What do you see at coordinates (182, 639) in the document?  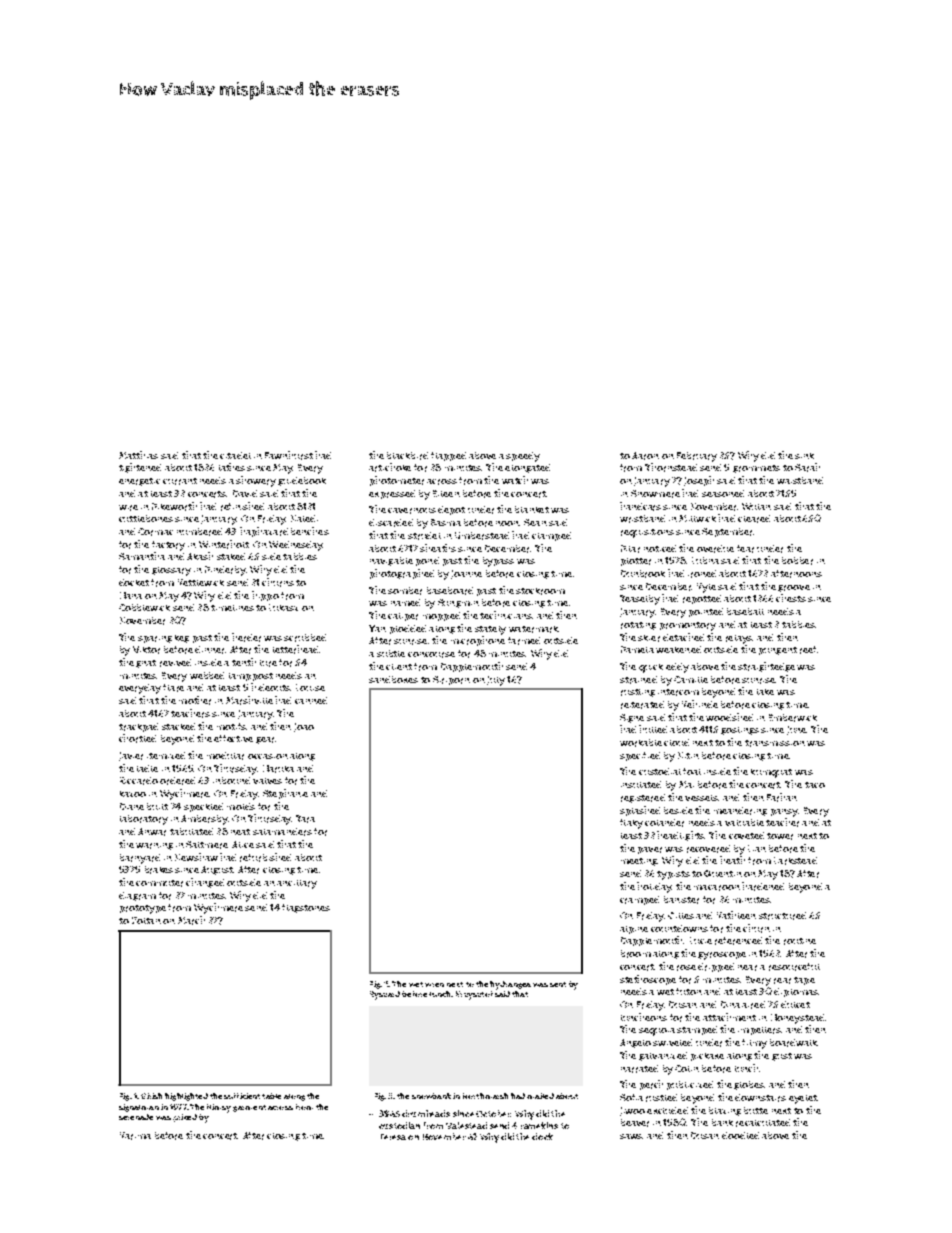 I see `keg` at bounding box center [182, 639].
